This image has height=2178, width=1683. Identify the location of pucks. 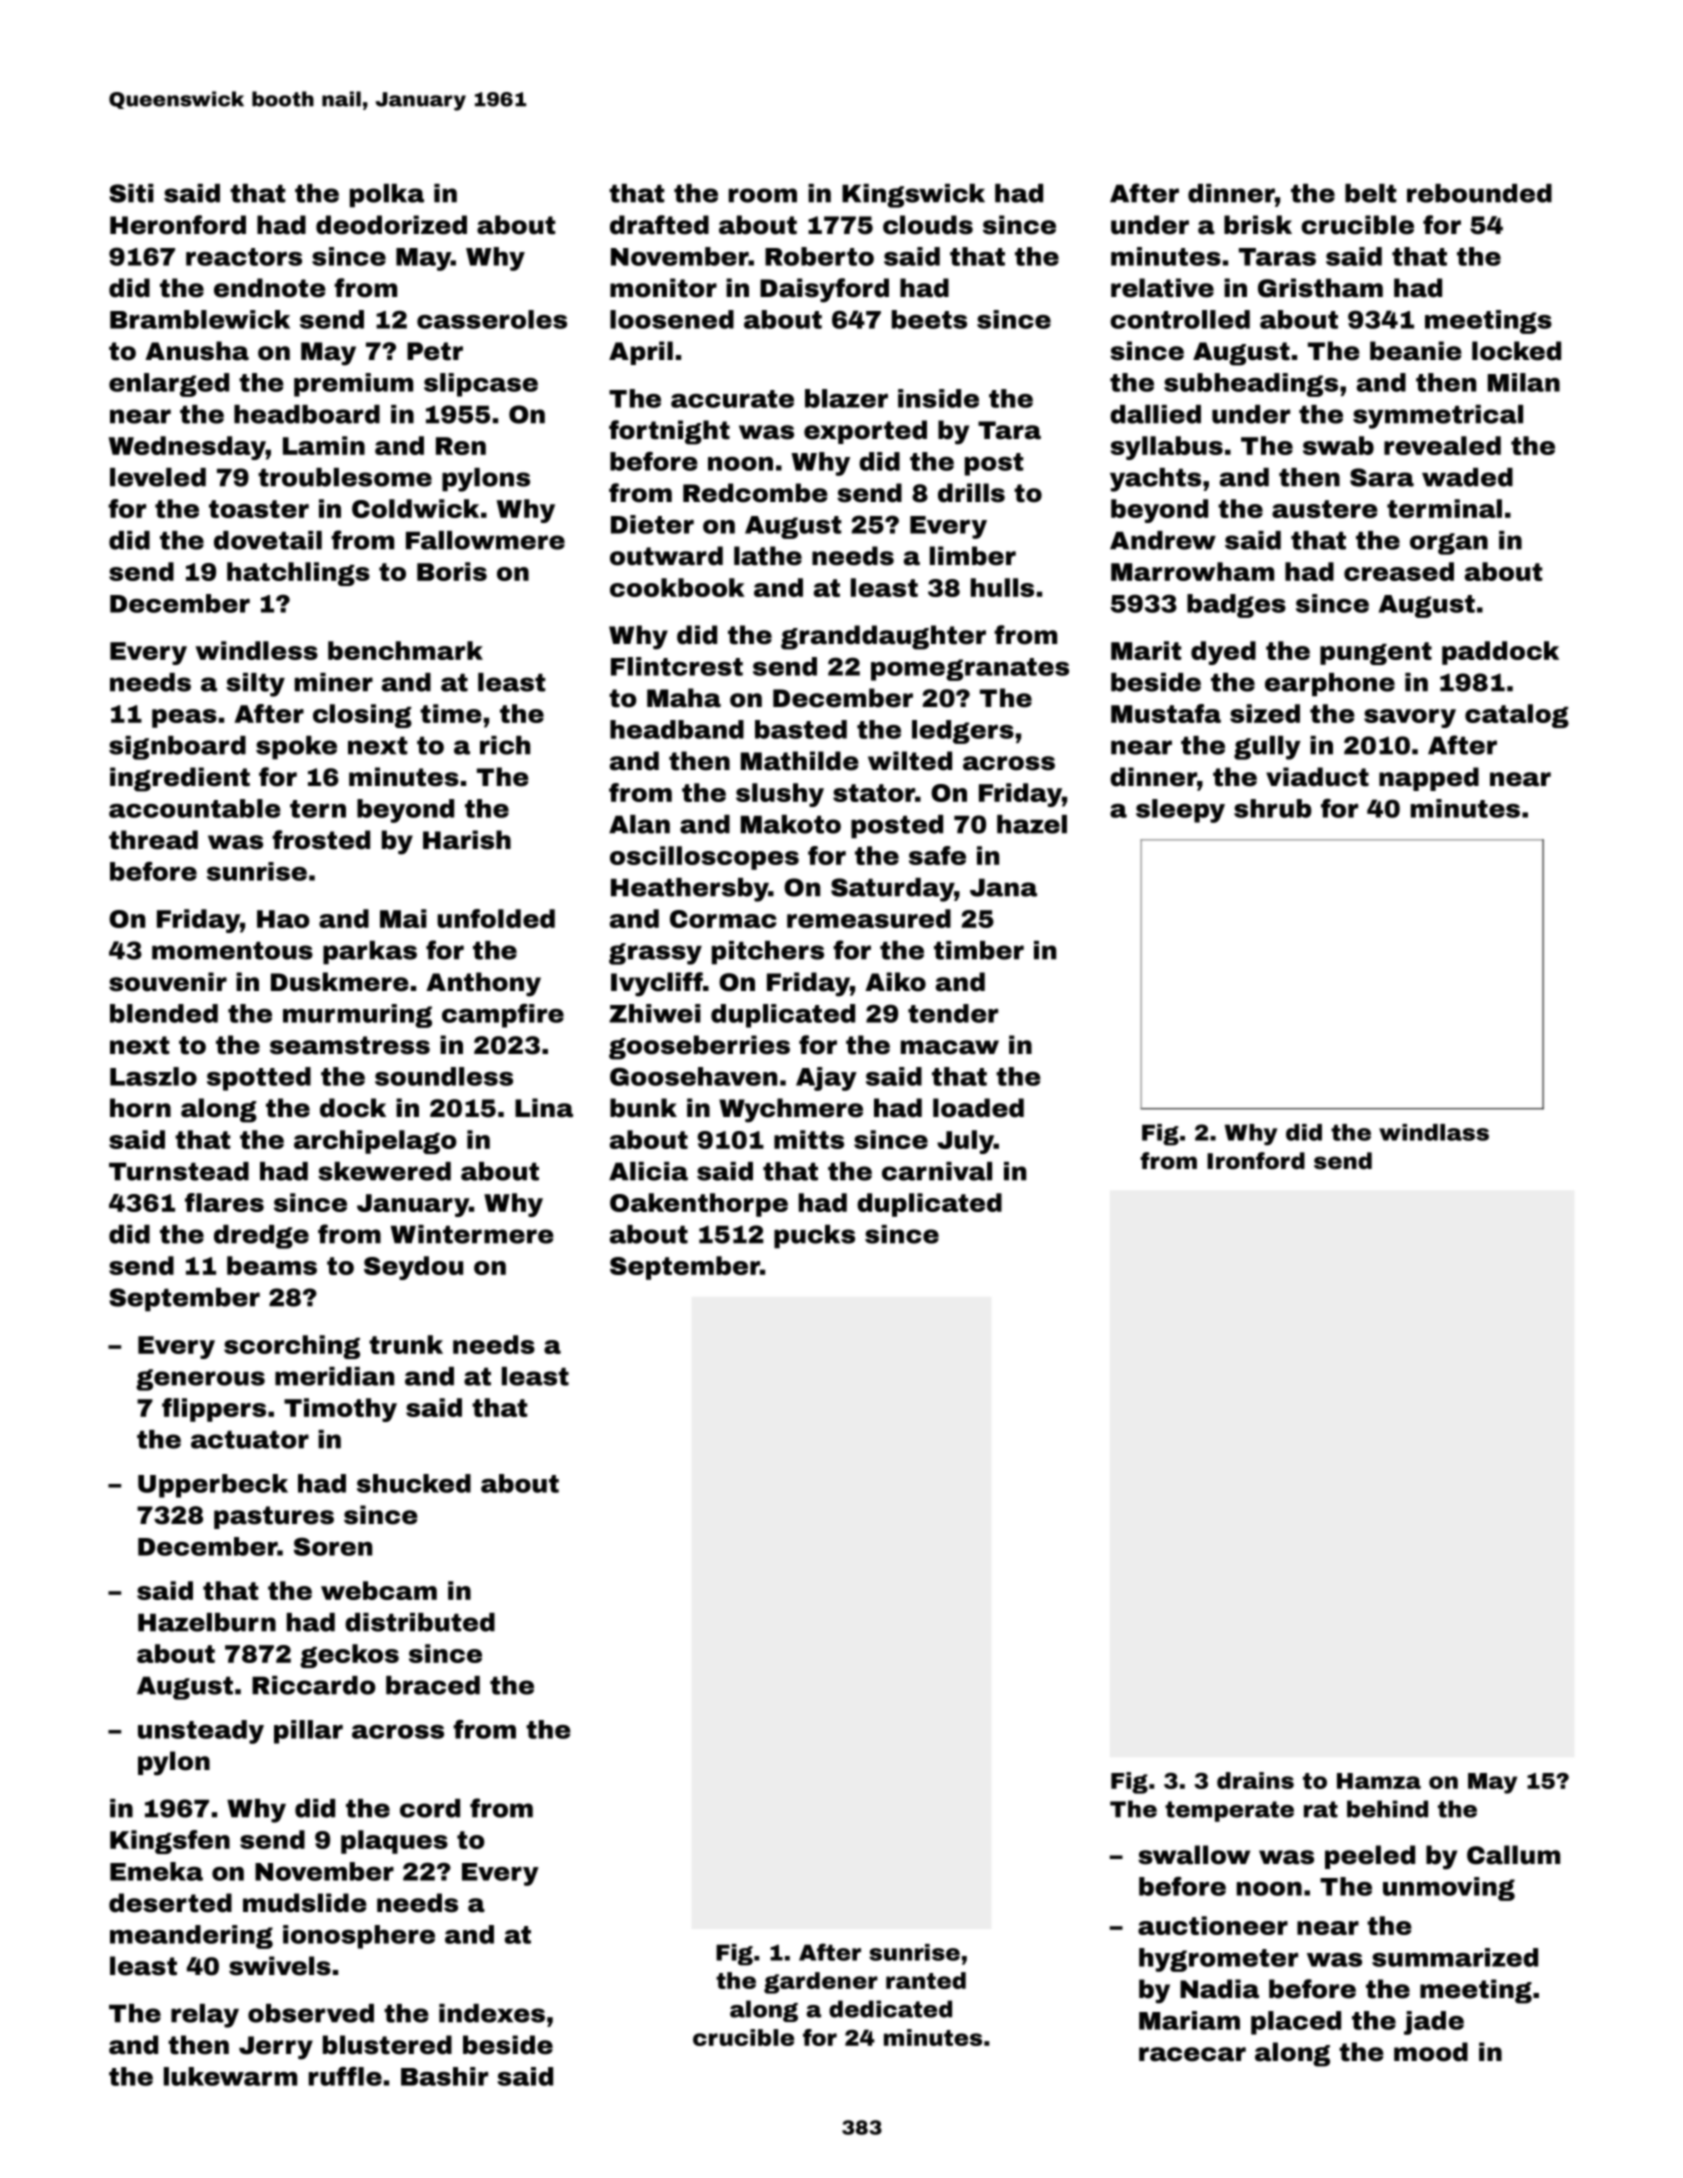
(814, 1237).
